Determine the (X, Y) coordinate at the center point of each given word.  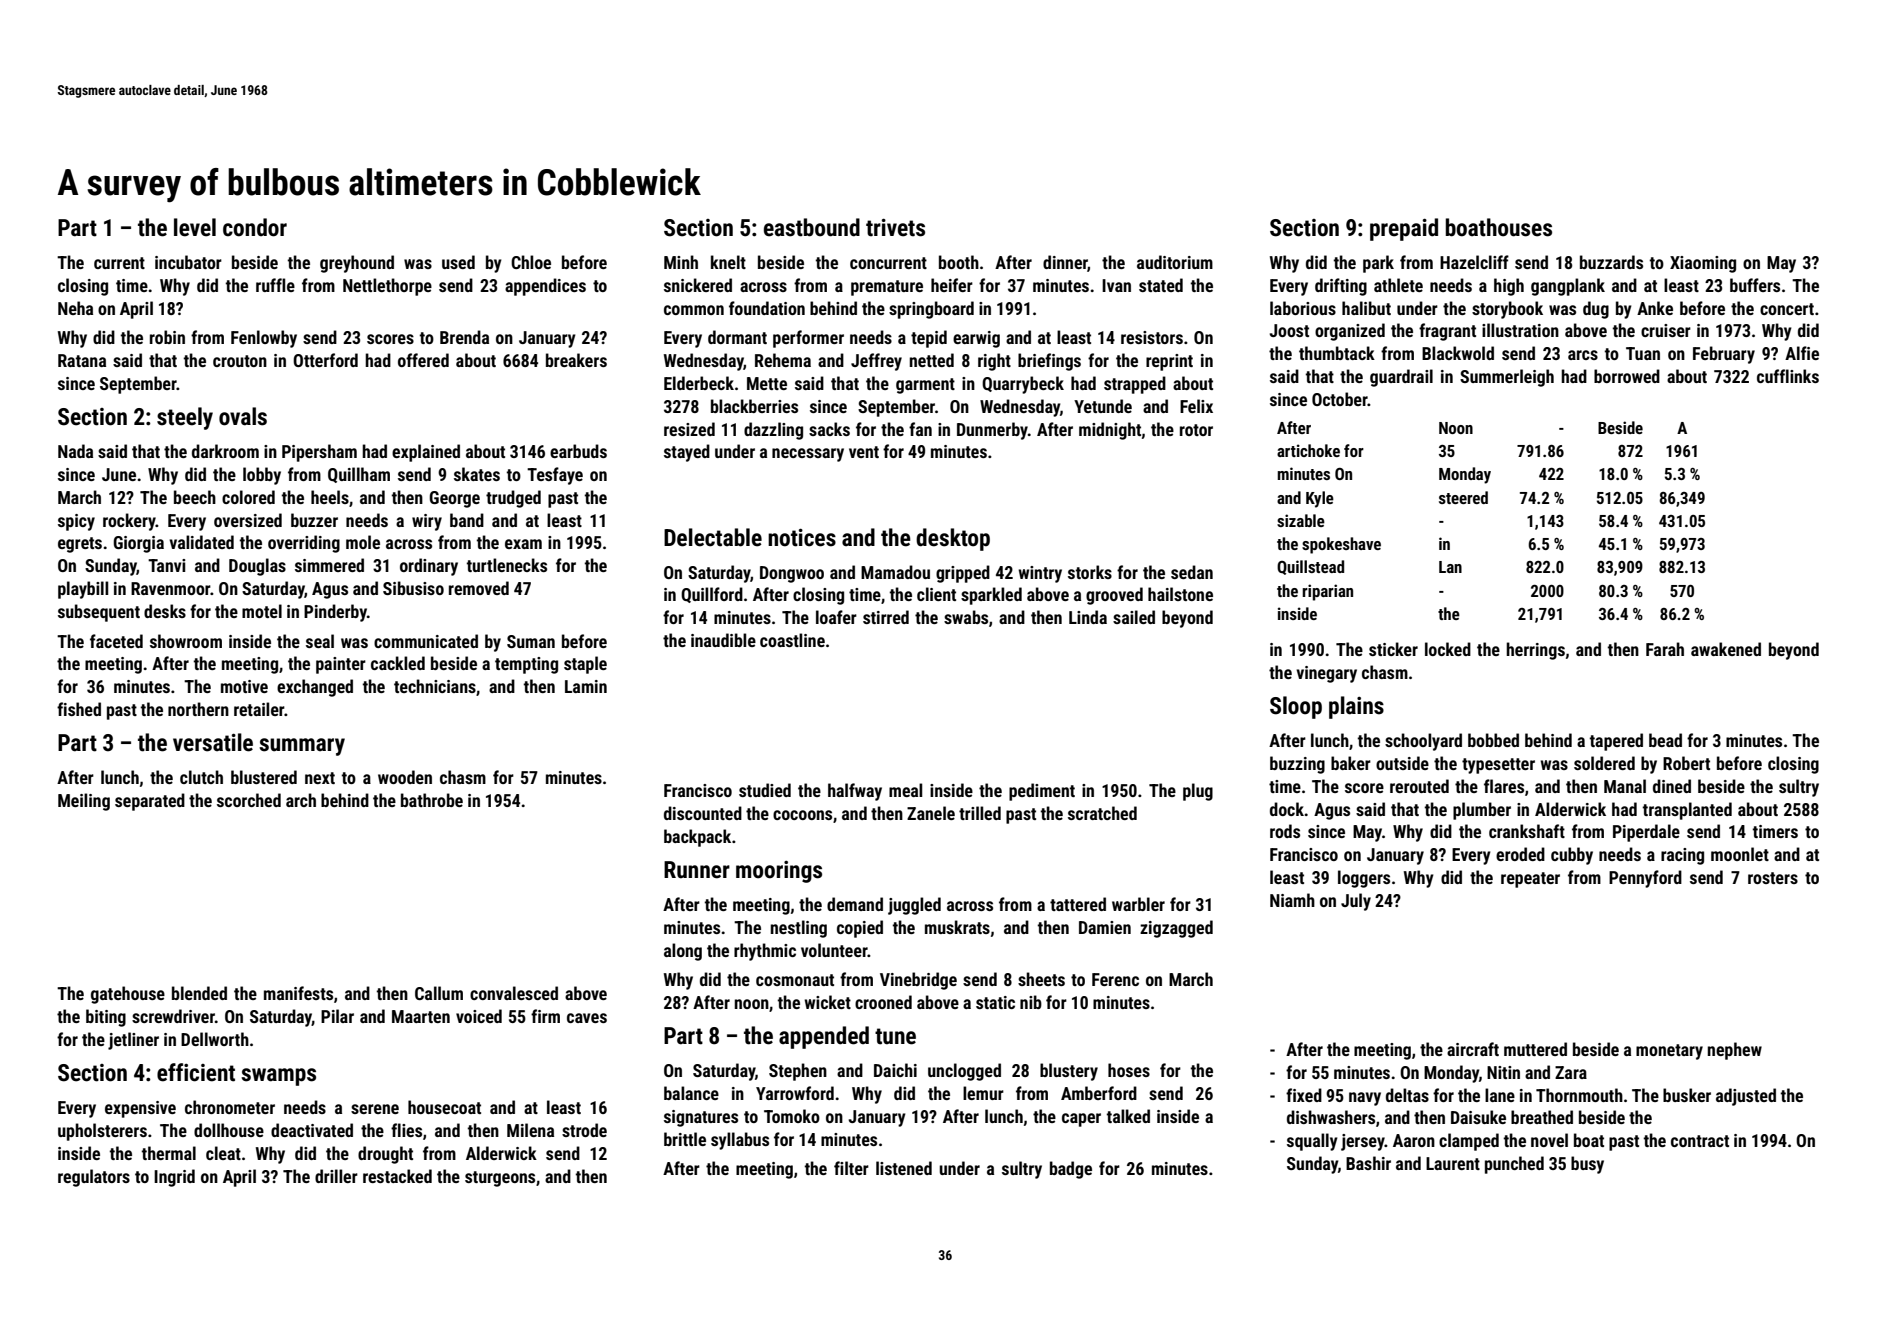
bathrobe (432, 800)
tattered (1078, 904)
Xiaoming (1703, 264)
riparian (1327, 592)
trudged (513, 499)
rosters (1773, 878)
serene (375, 1109)
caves (587, 1018)
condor (255, 227)
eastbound (812, 227)
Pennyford (1645, 879)
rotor (1196, 430)
